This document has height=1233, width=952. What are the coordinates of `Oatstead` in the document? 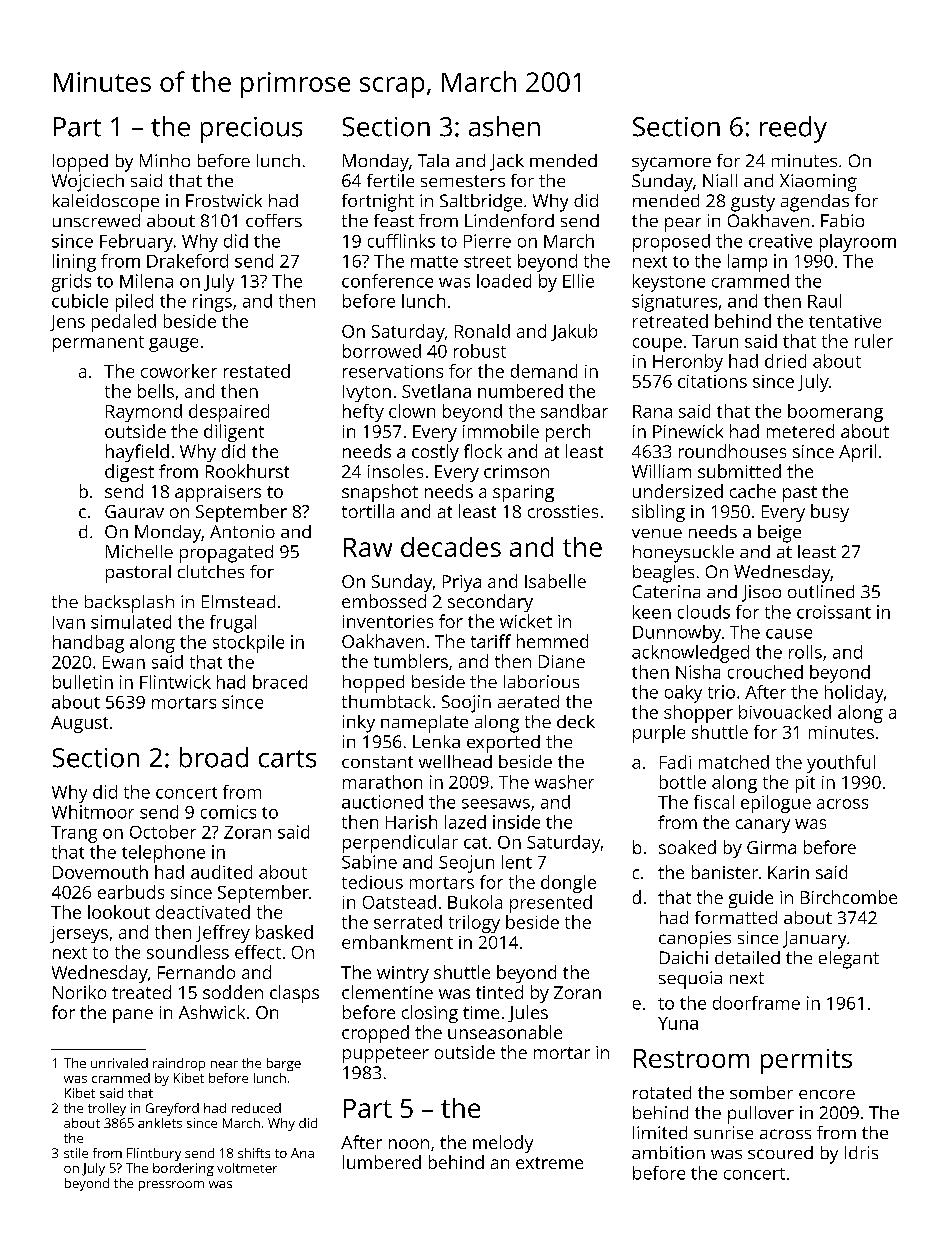 It's located at (399, 902).
